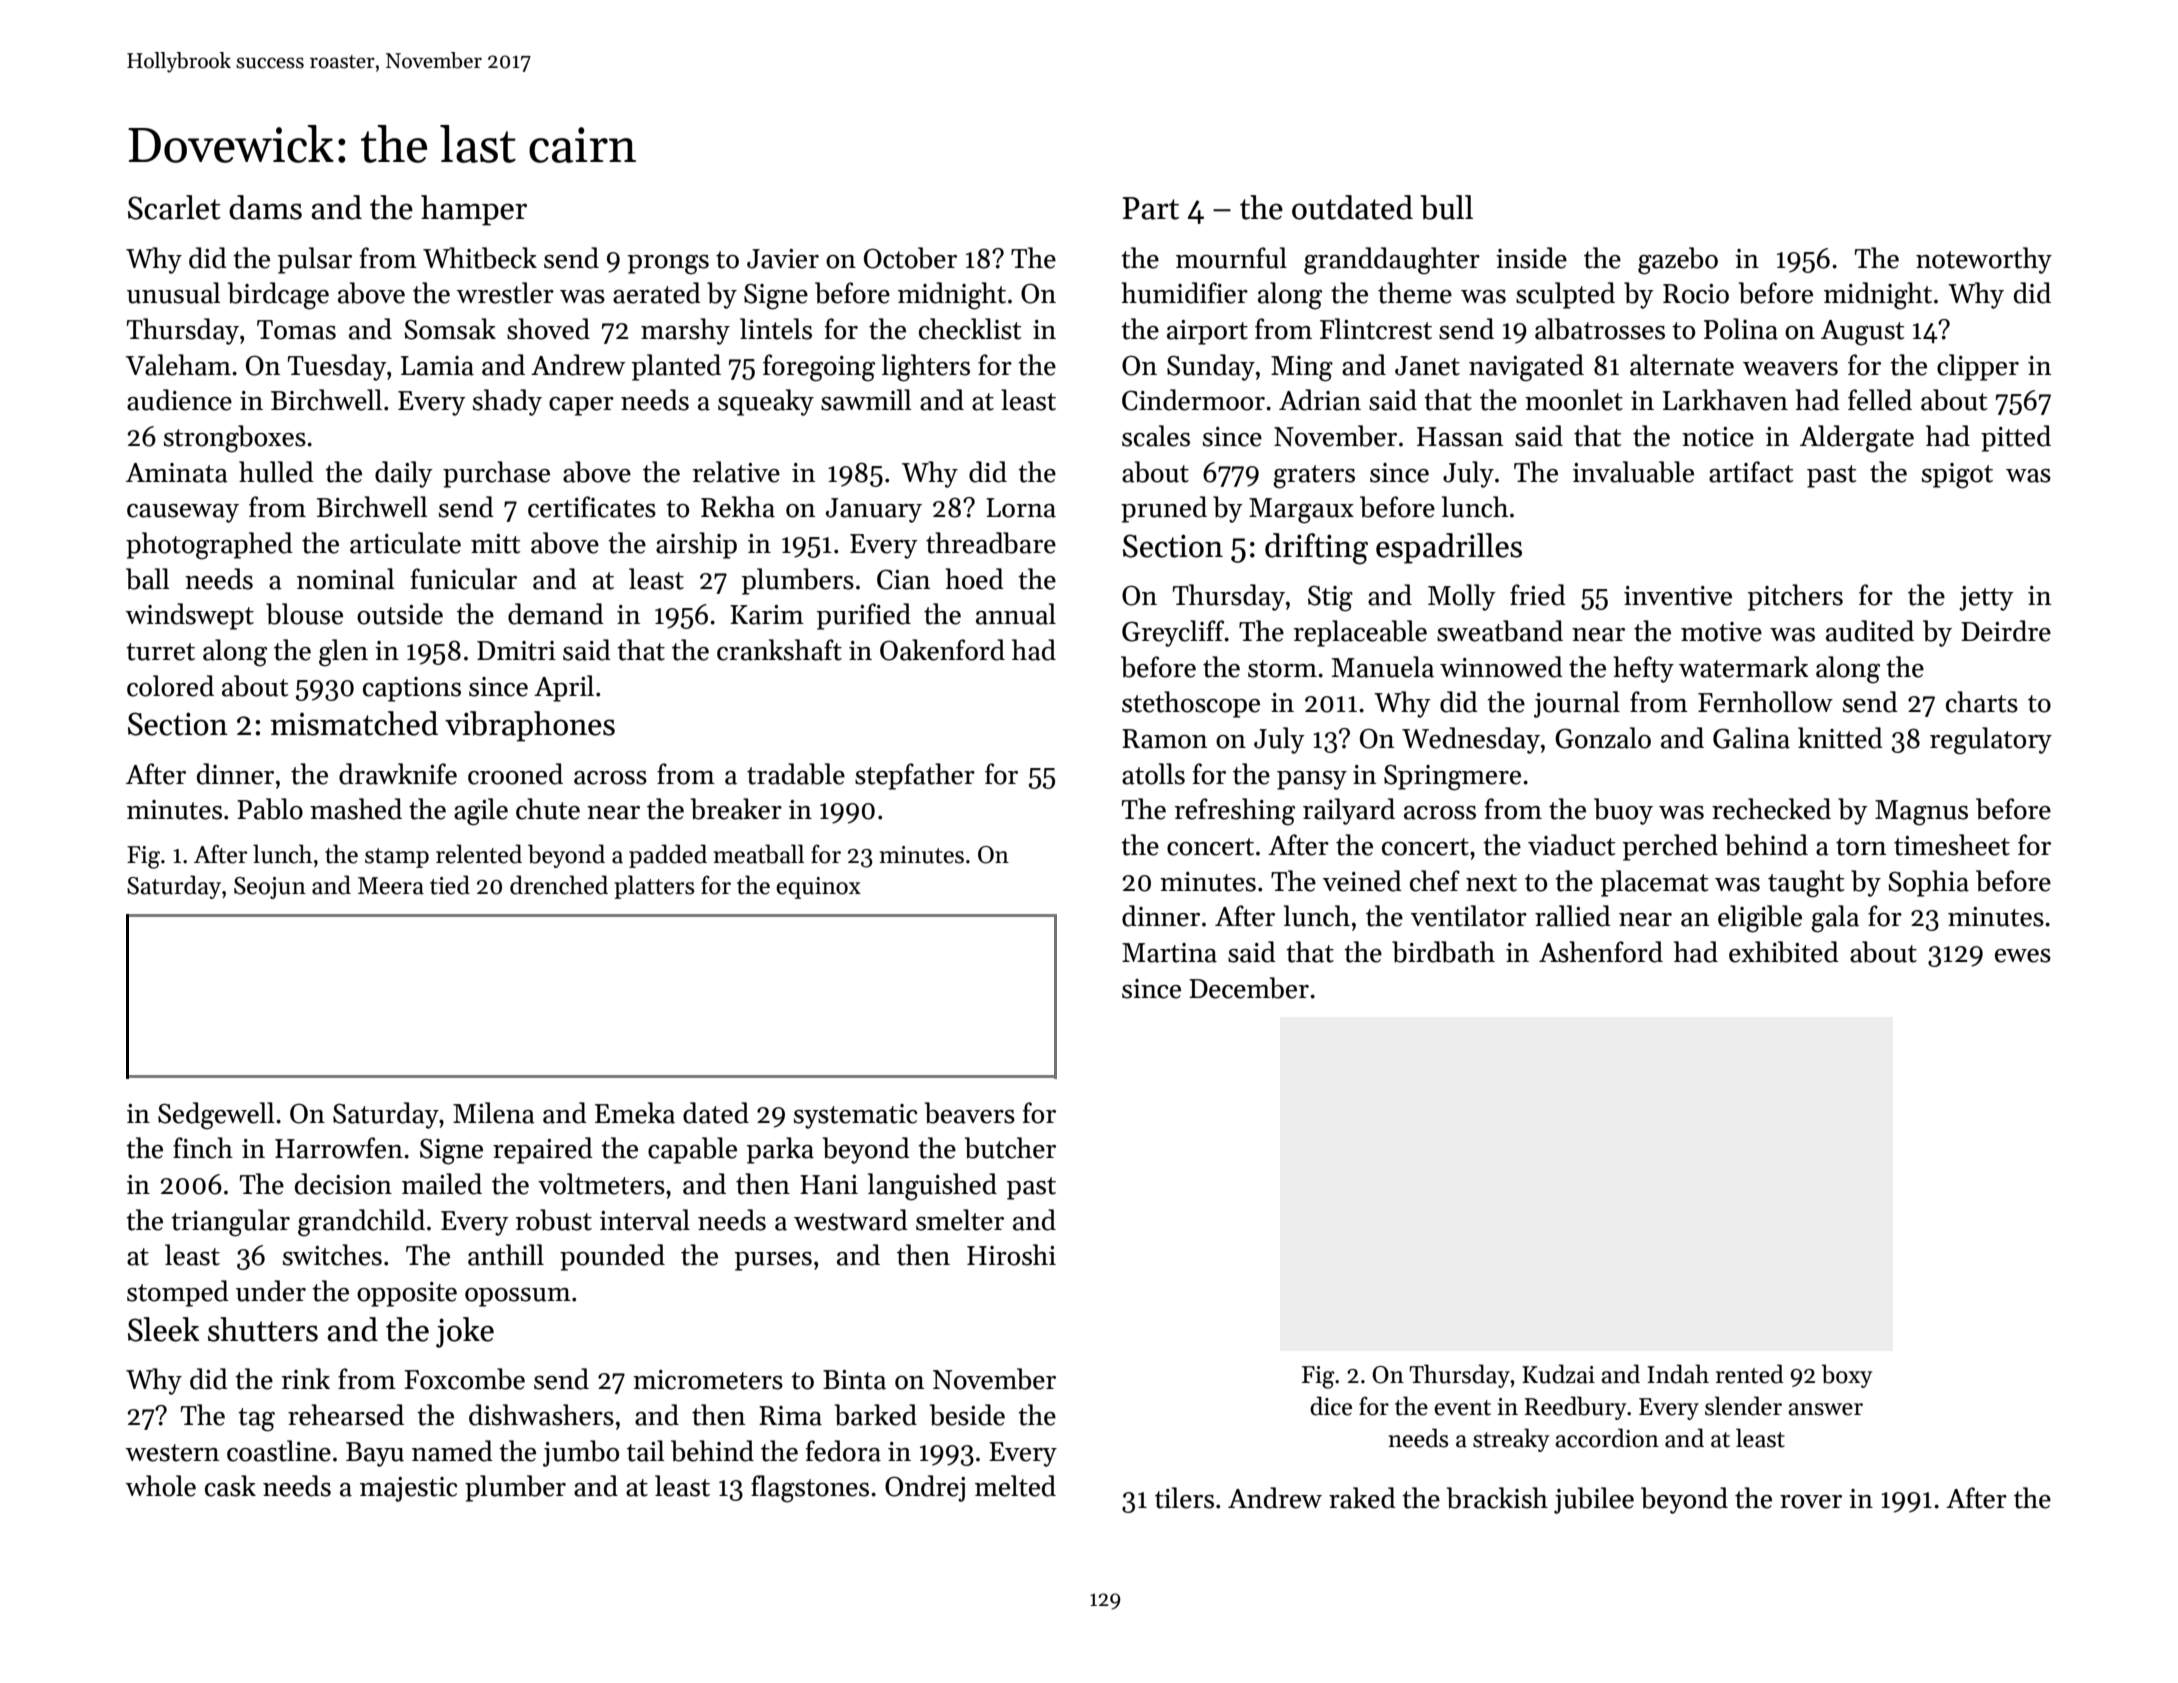 The image size is (2178, 1683). Describe the element at coordinates (480, 258) in the screenshot. I see `Whitbeck` at that location.
